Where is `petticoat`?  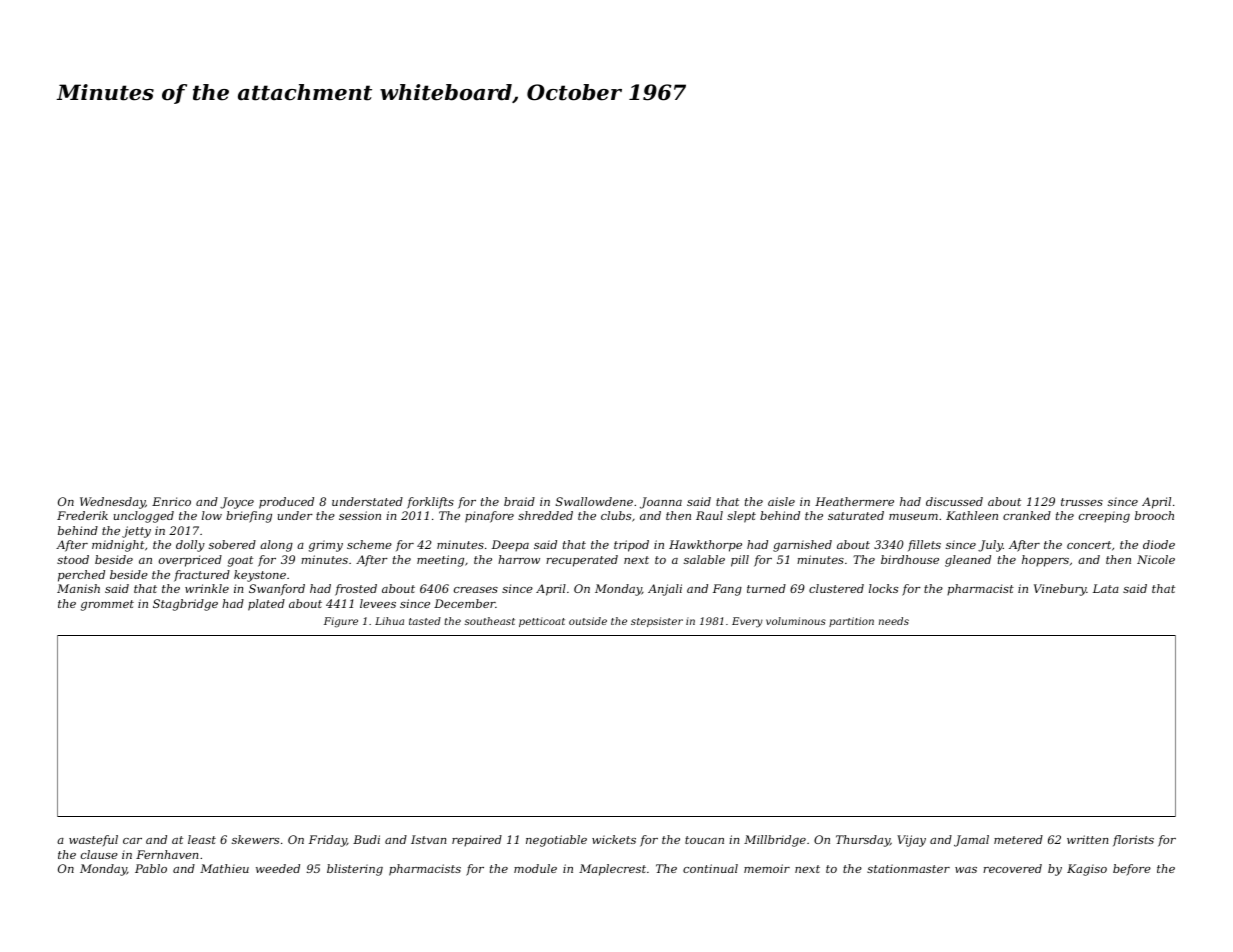
petticoat is located at coordinates (542, 622).
